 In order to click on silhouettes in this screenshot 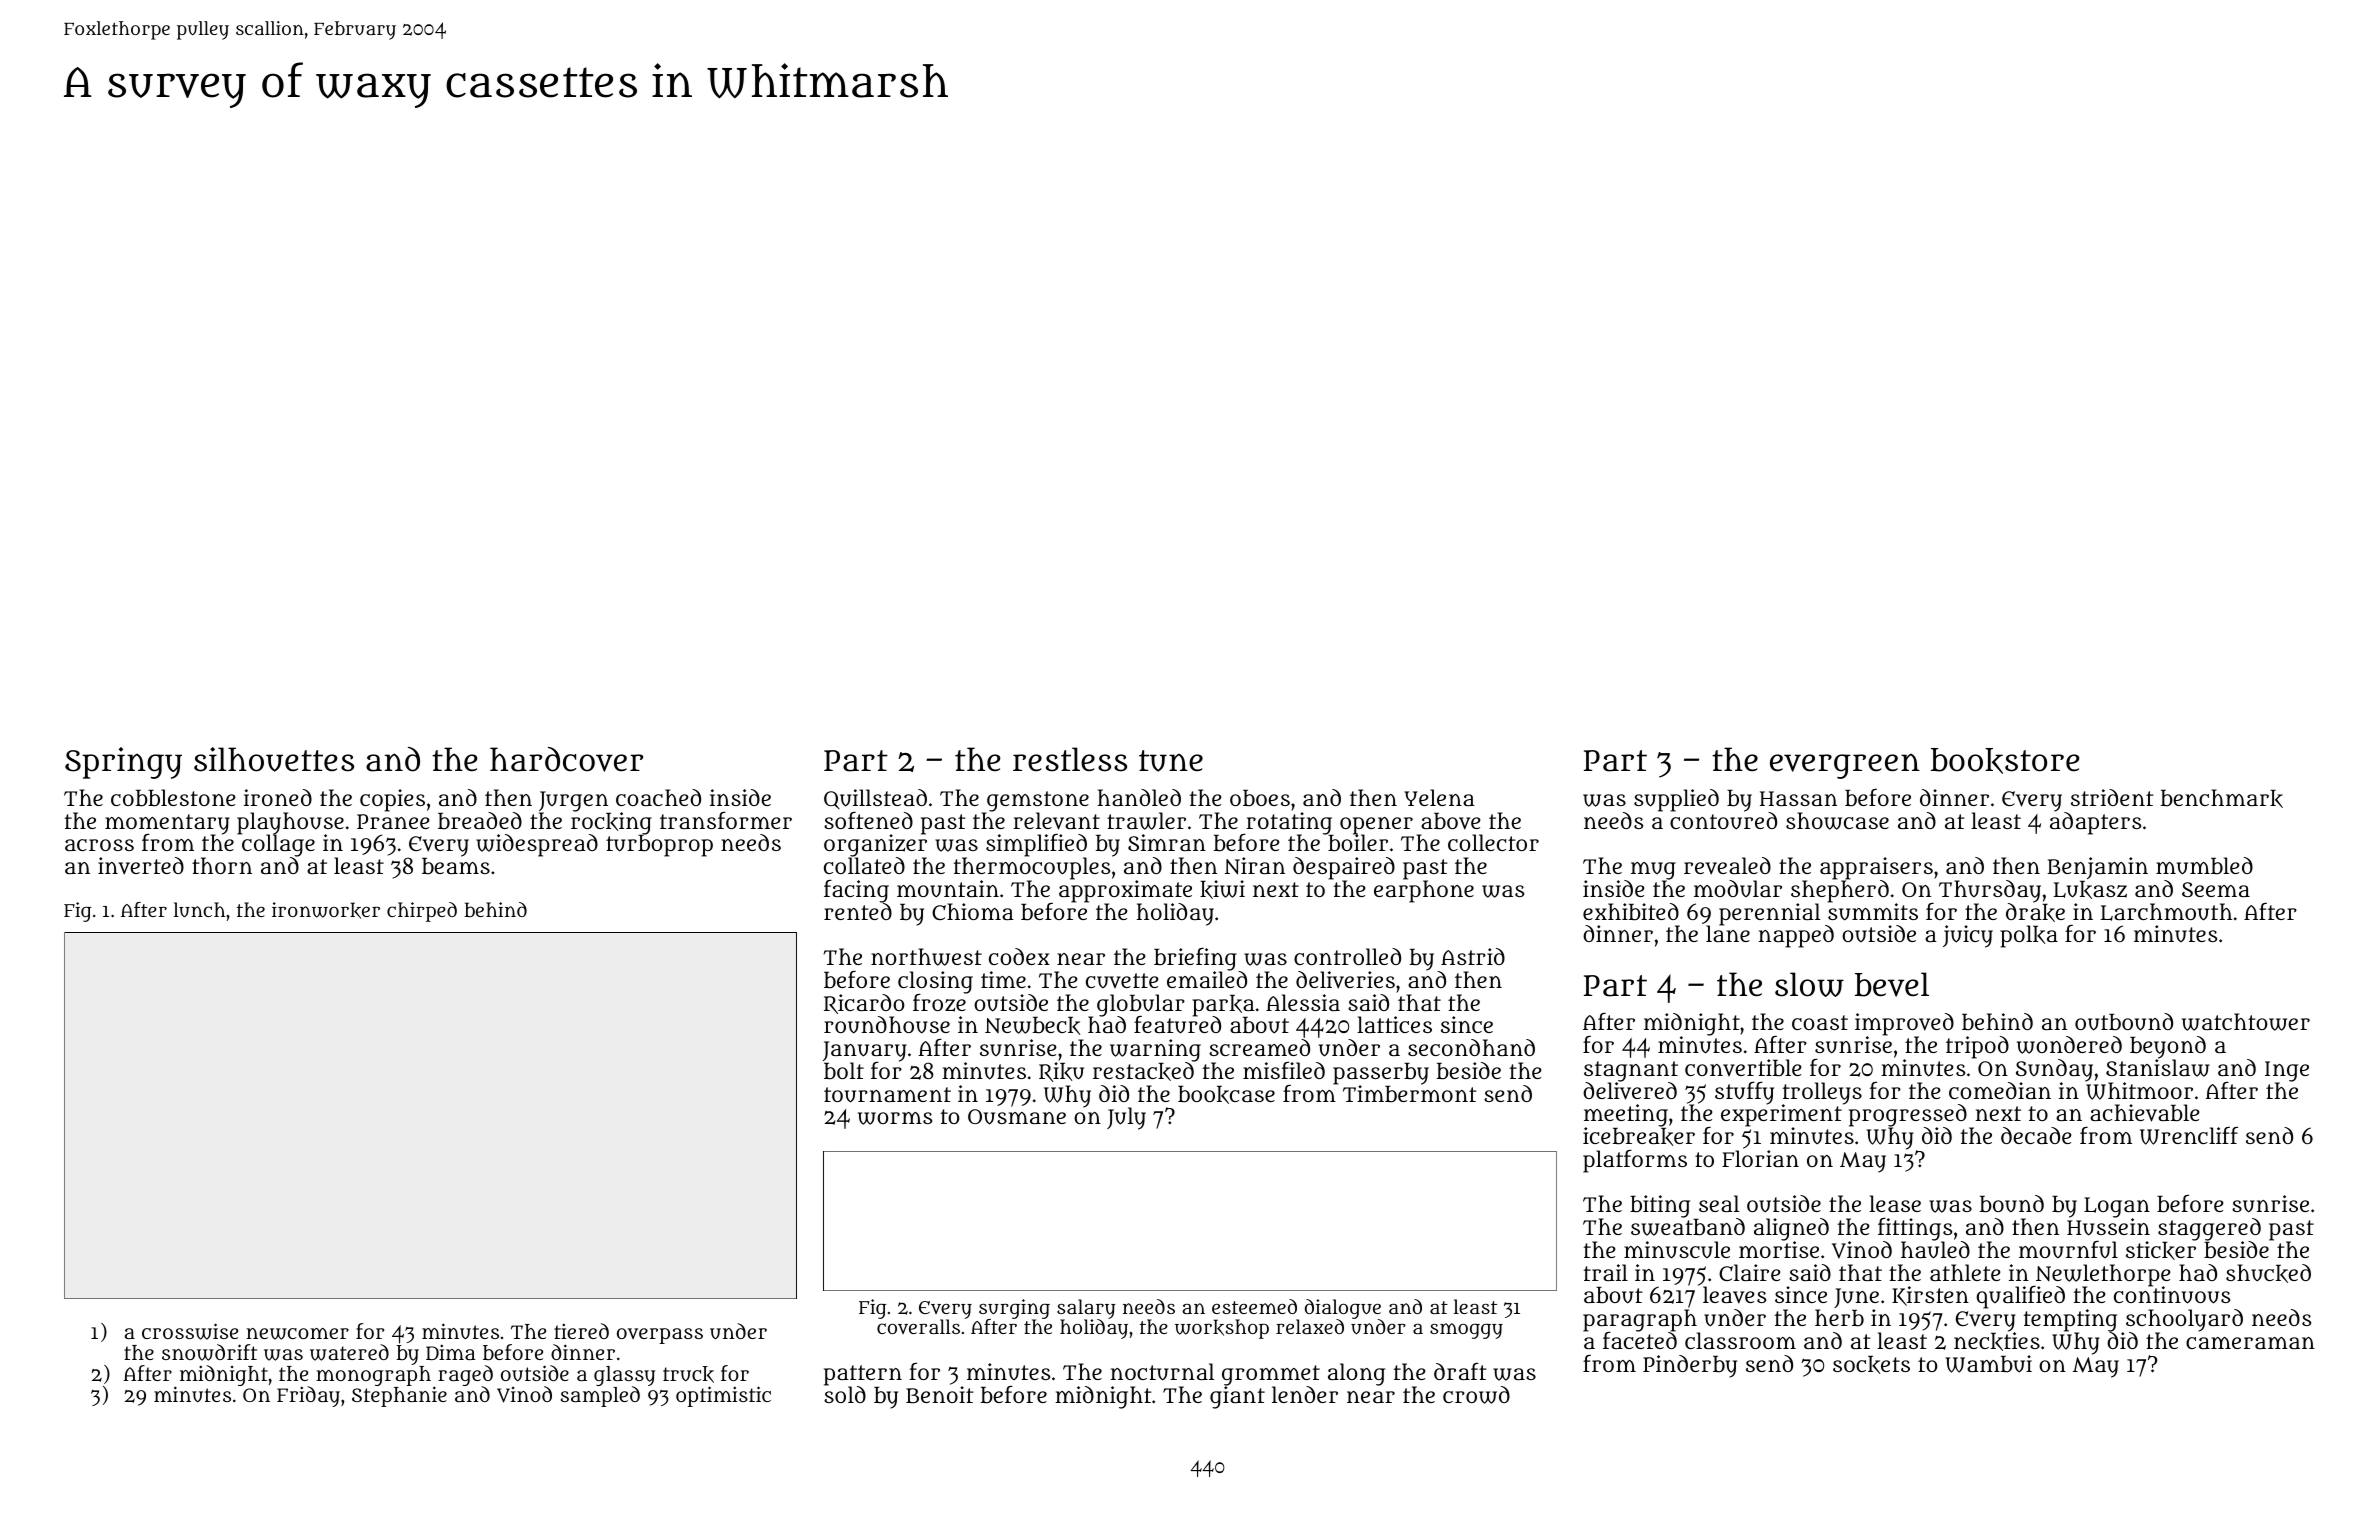, I will do `click(274, 759)`.
